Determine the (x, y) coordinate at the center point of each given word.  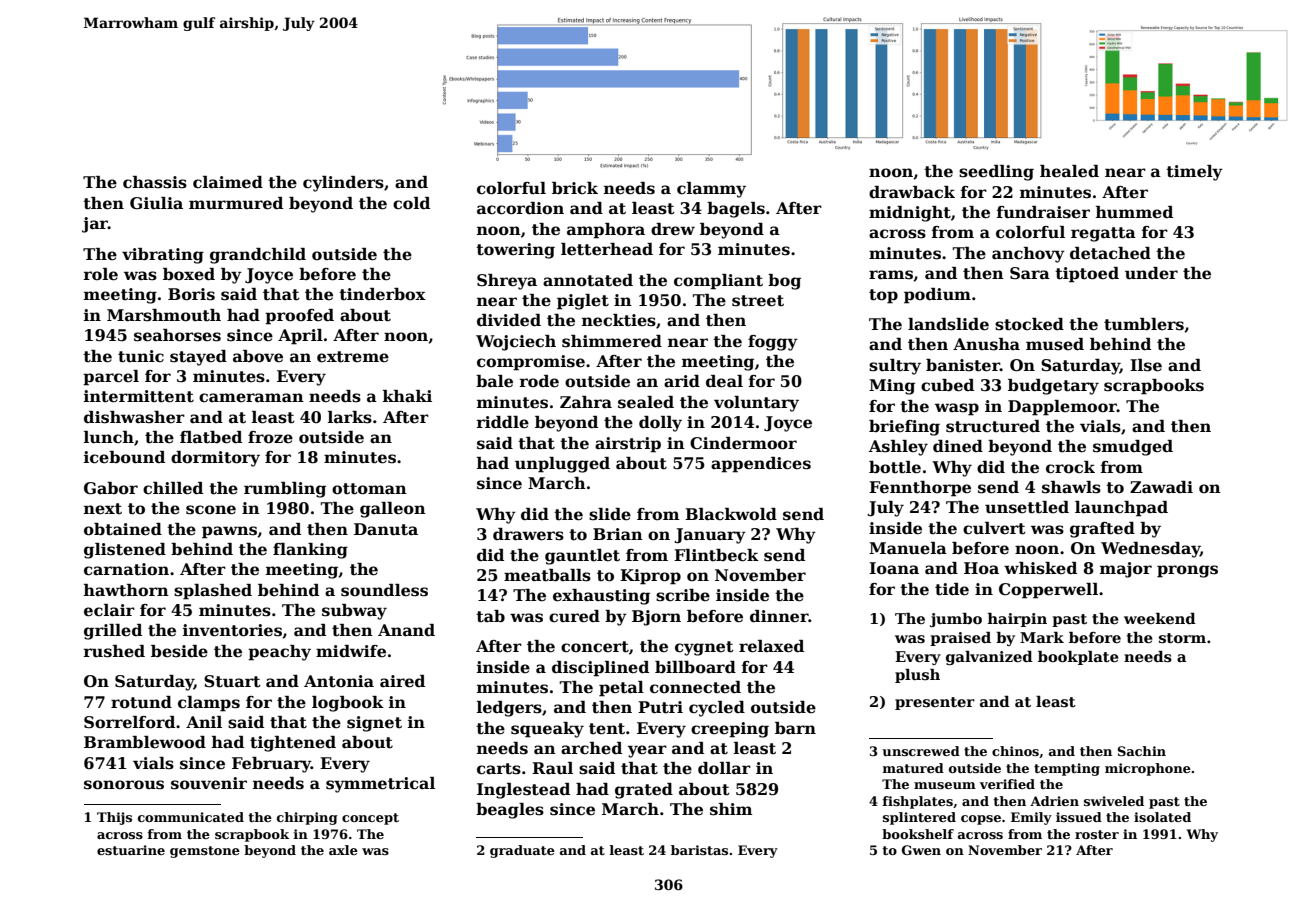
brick (575, 188)
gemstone (205, 852)
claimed (228, 182)
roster (1097, 834)
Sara (1030, 273)
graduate (522, 851)
